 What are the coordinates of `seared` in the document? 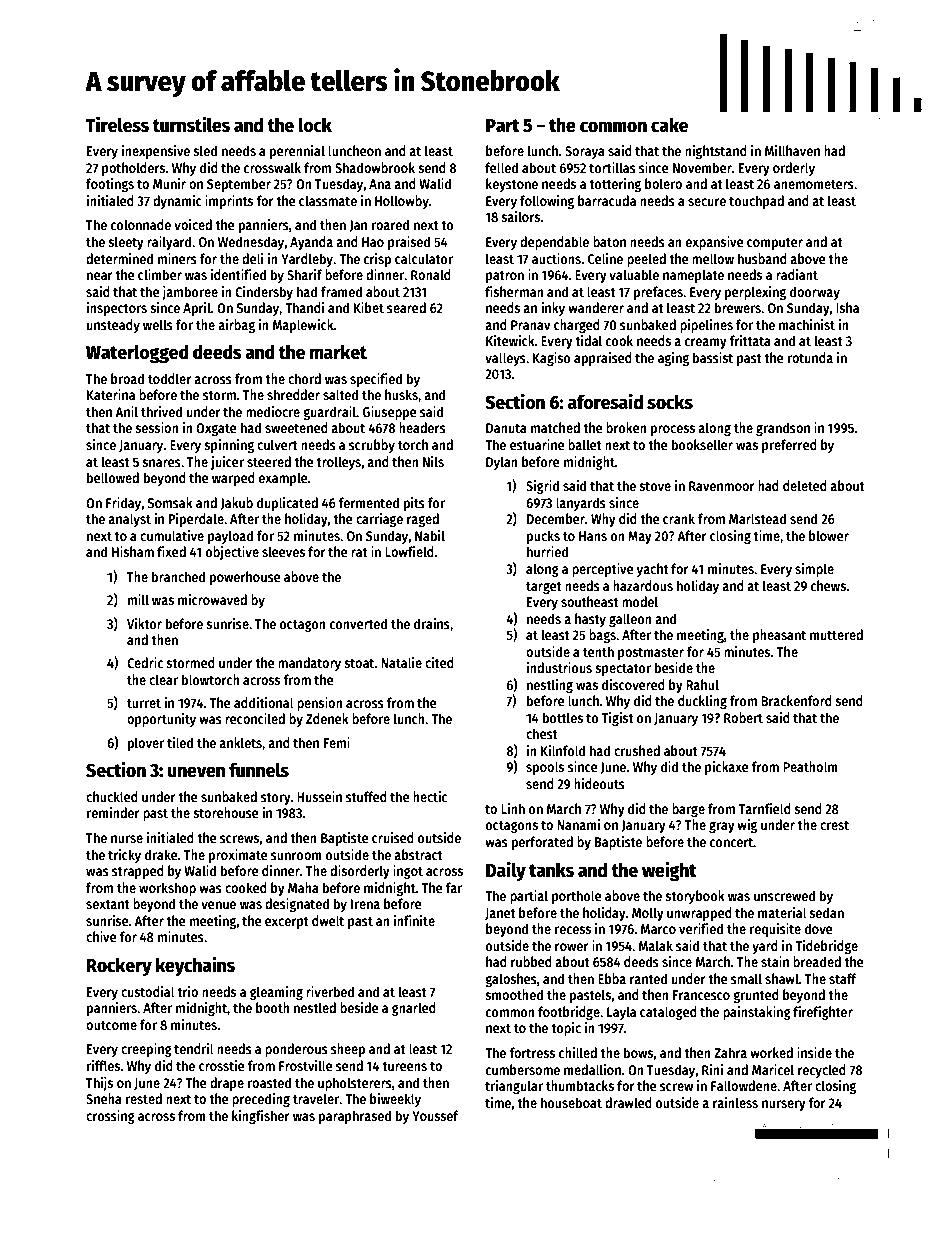 It's located at (406, 307).
